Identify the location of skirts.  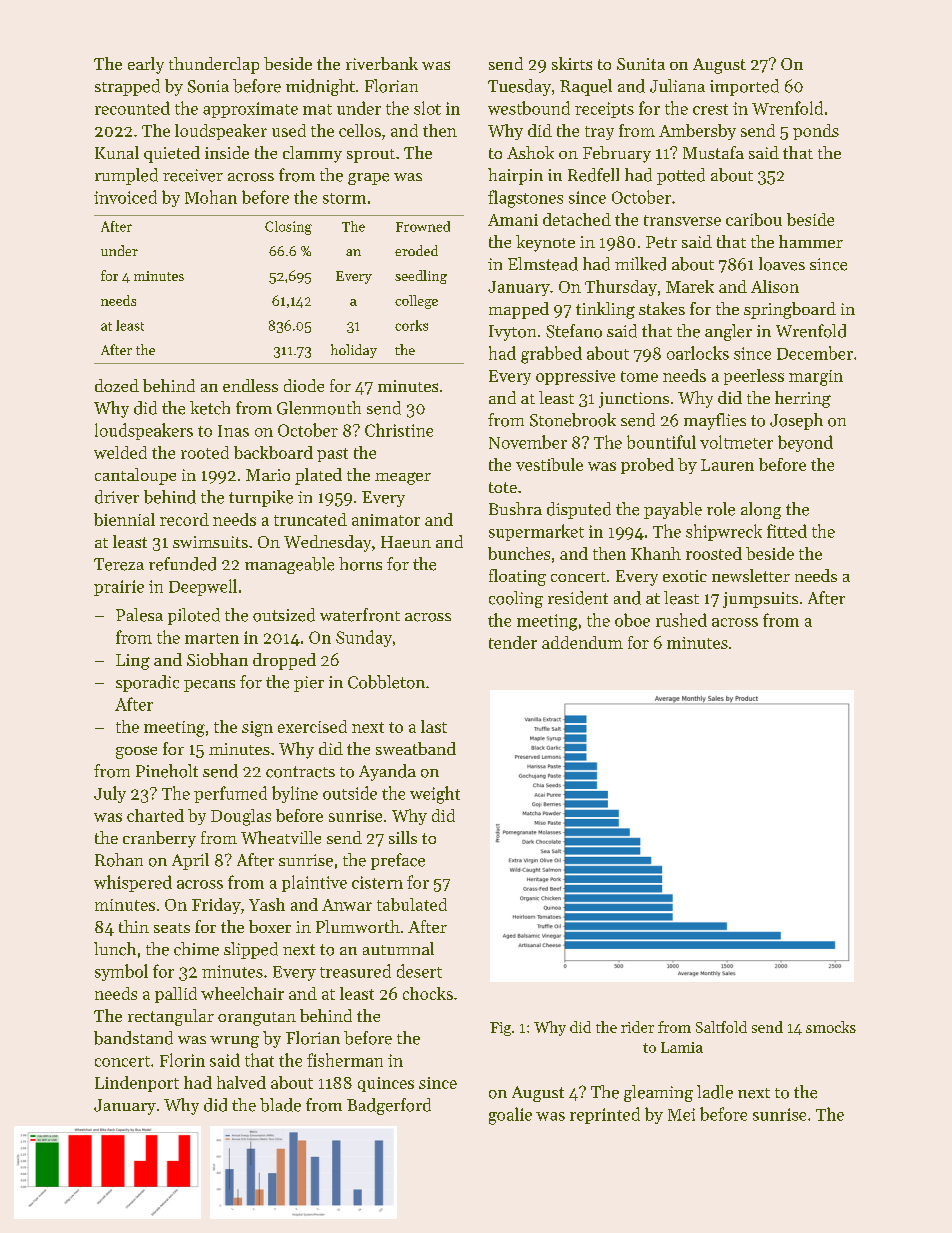
(572, 63).
